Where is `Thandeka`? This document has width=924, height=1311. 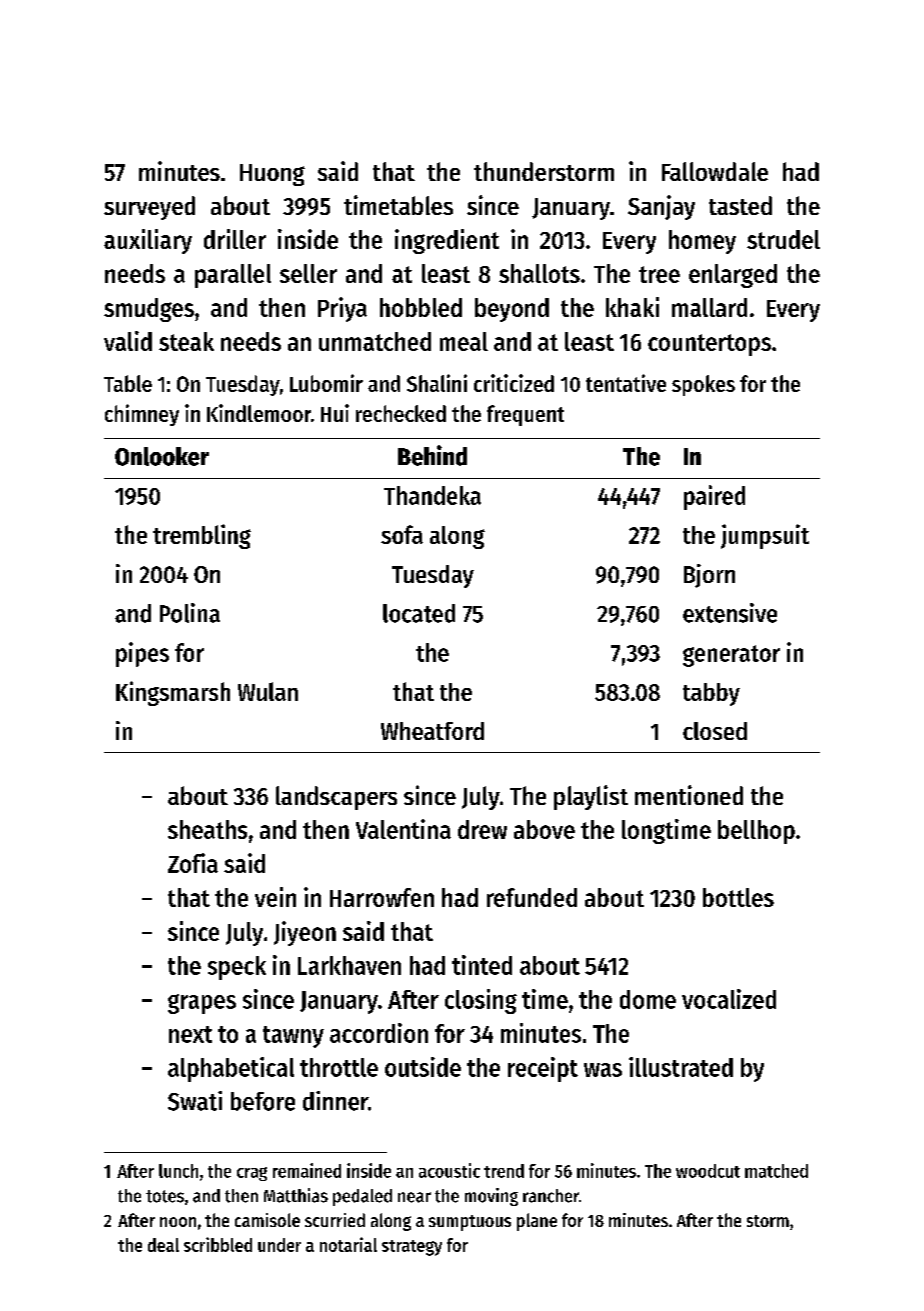
Thandeka is located at coordinates (432, 495).
